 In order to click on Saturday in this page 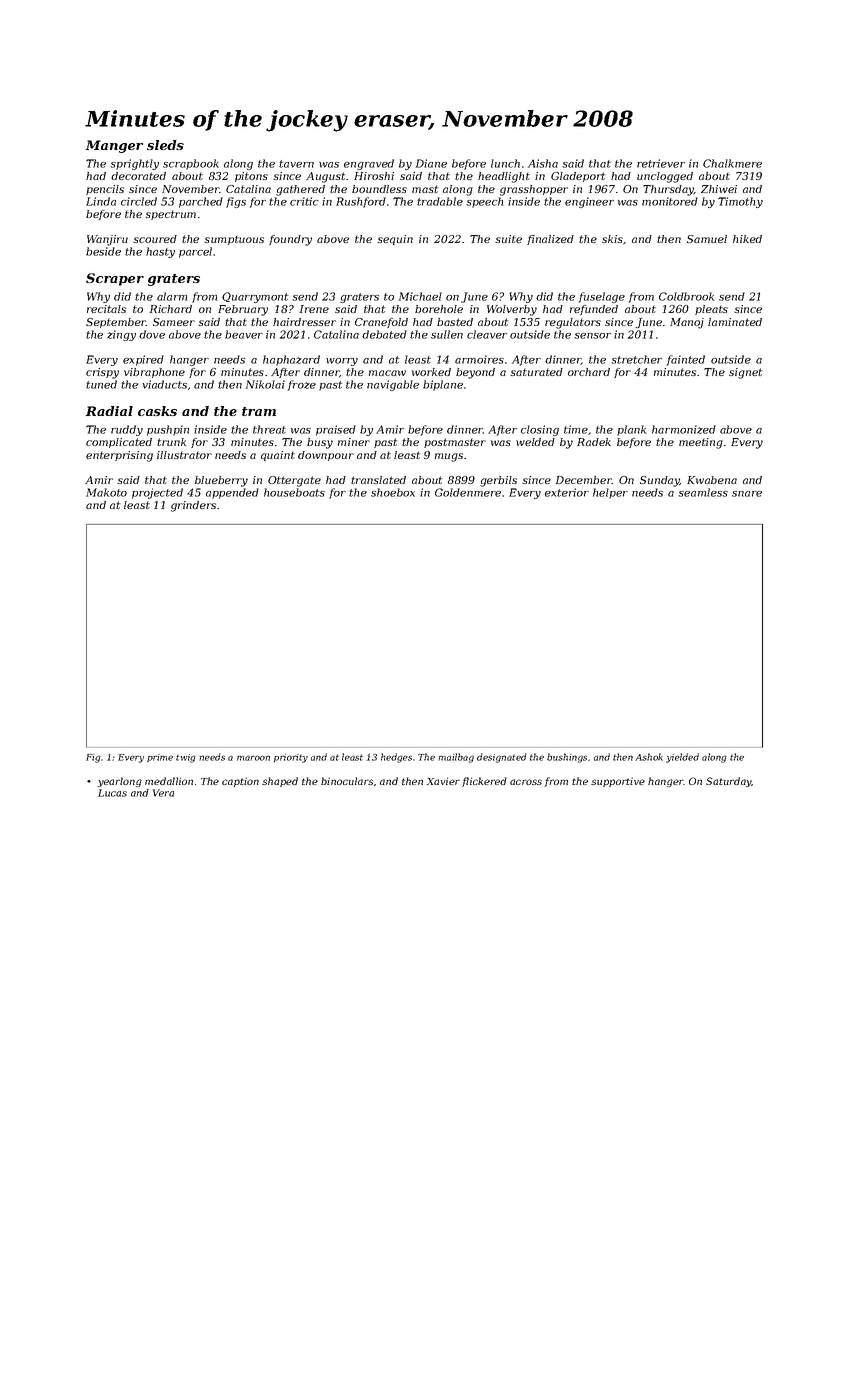, I will do `click(729, 782)`.
